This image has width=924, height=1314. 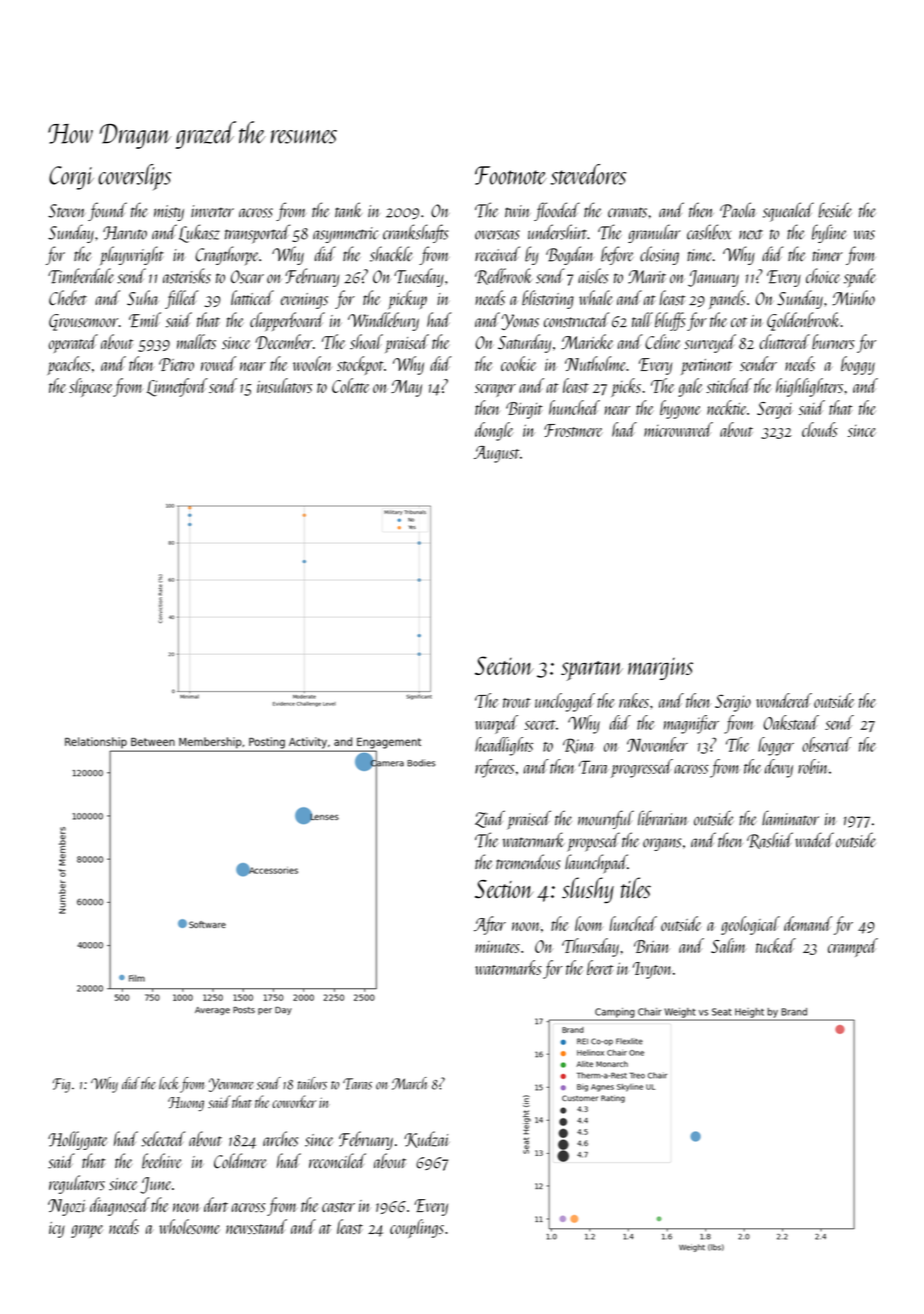 What do you see at coordinates (346, 235) in the image?
I see `asymmetric` at bounding box center [346, 235].
